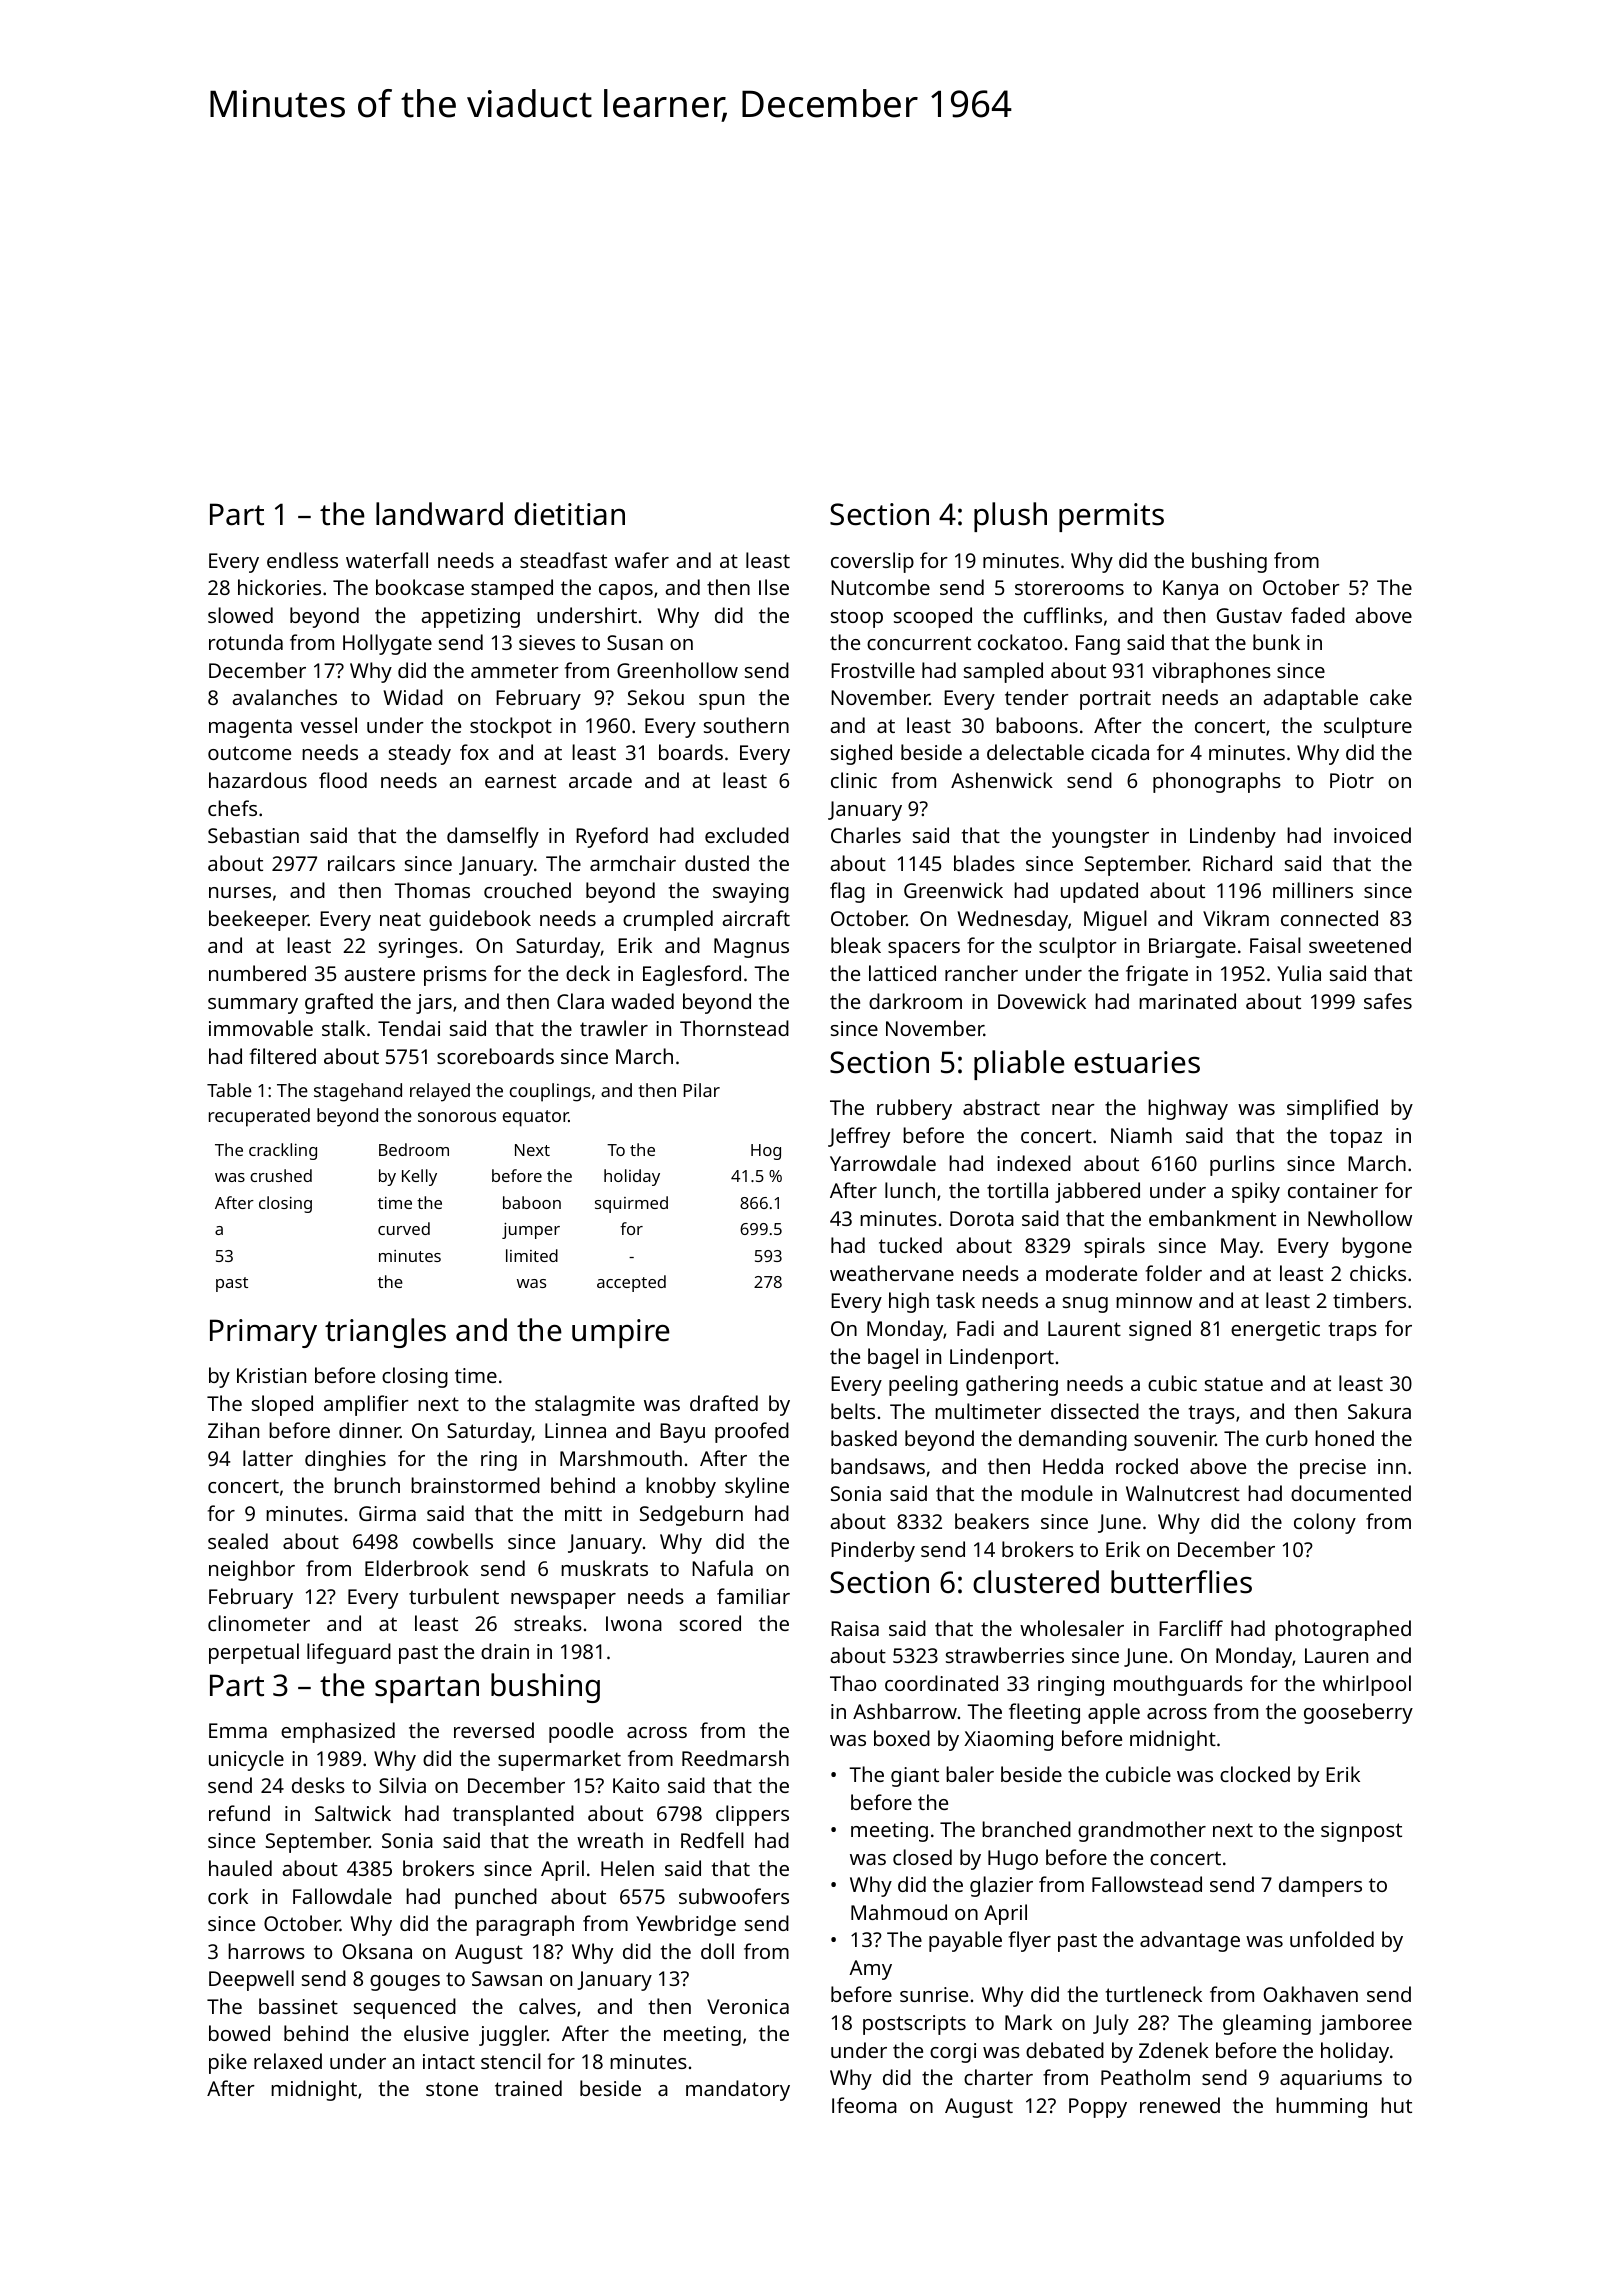  What do you see at coordinates (1318, 615) in the image?
I see `faded` at bounding box center [1318, 615].
